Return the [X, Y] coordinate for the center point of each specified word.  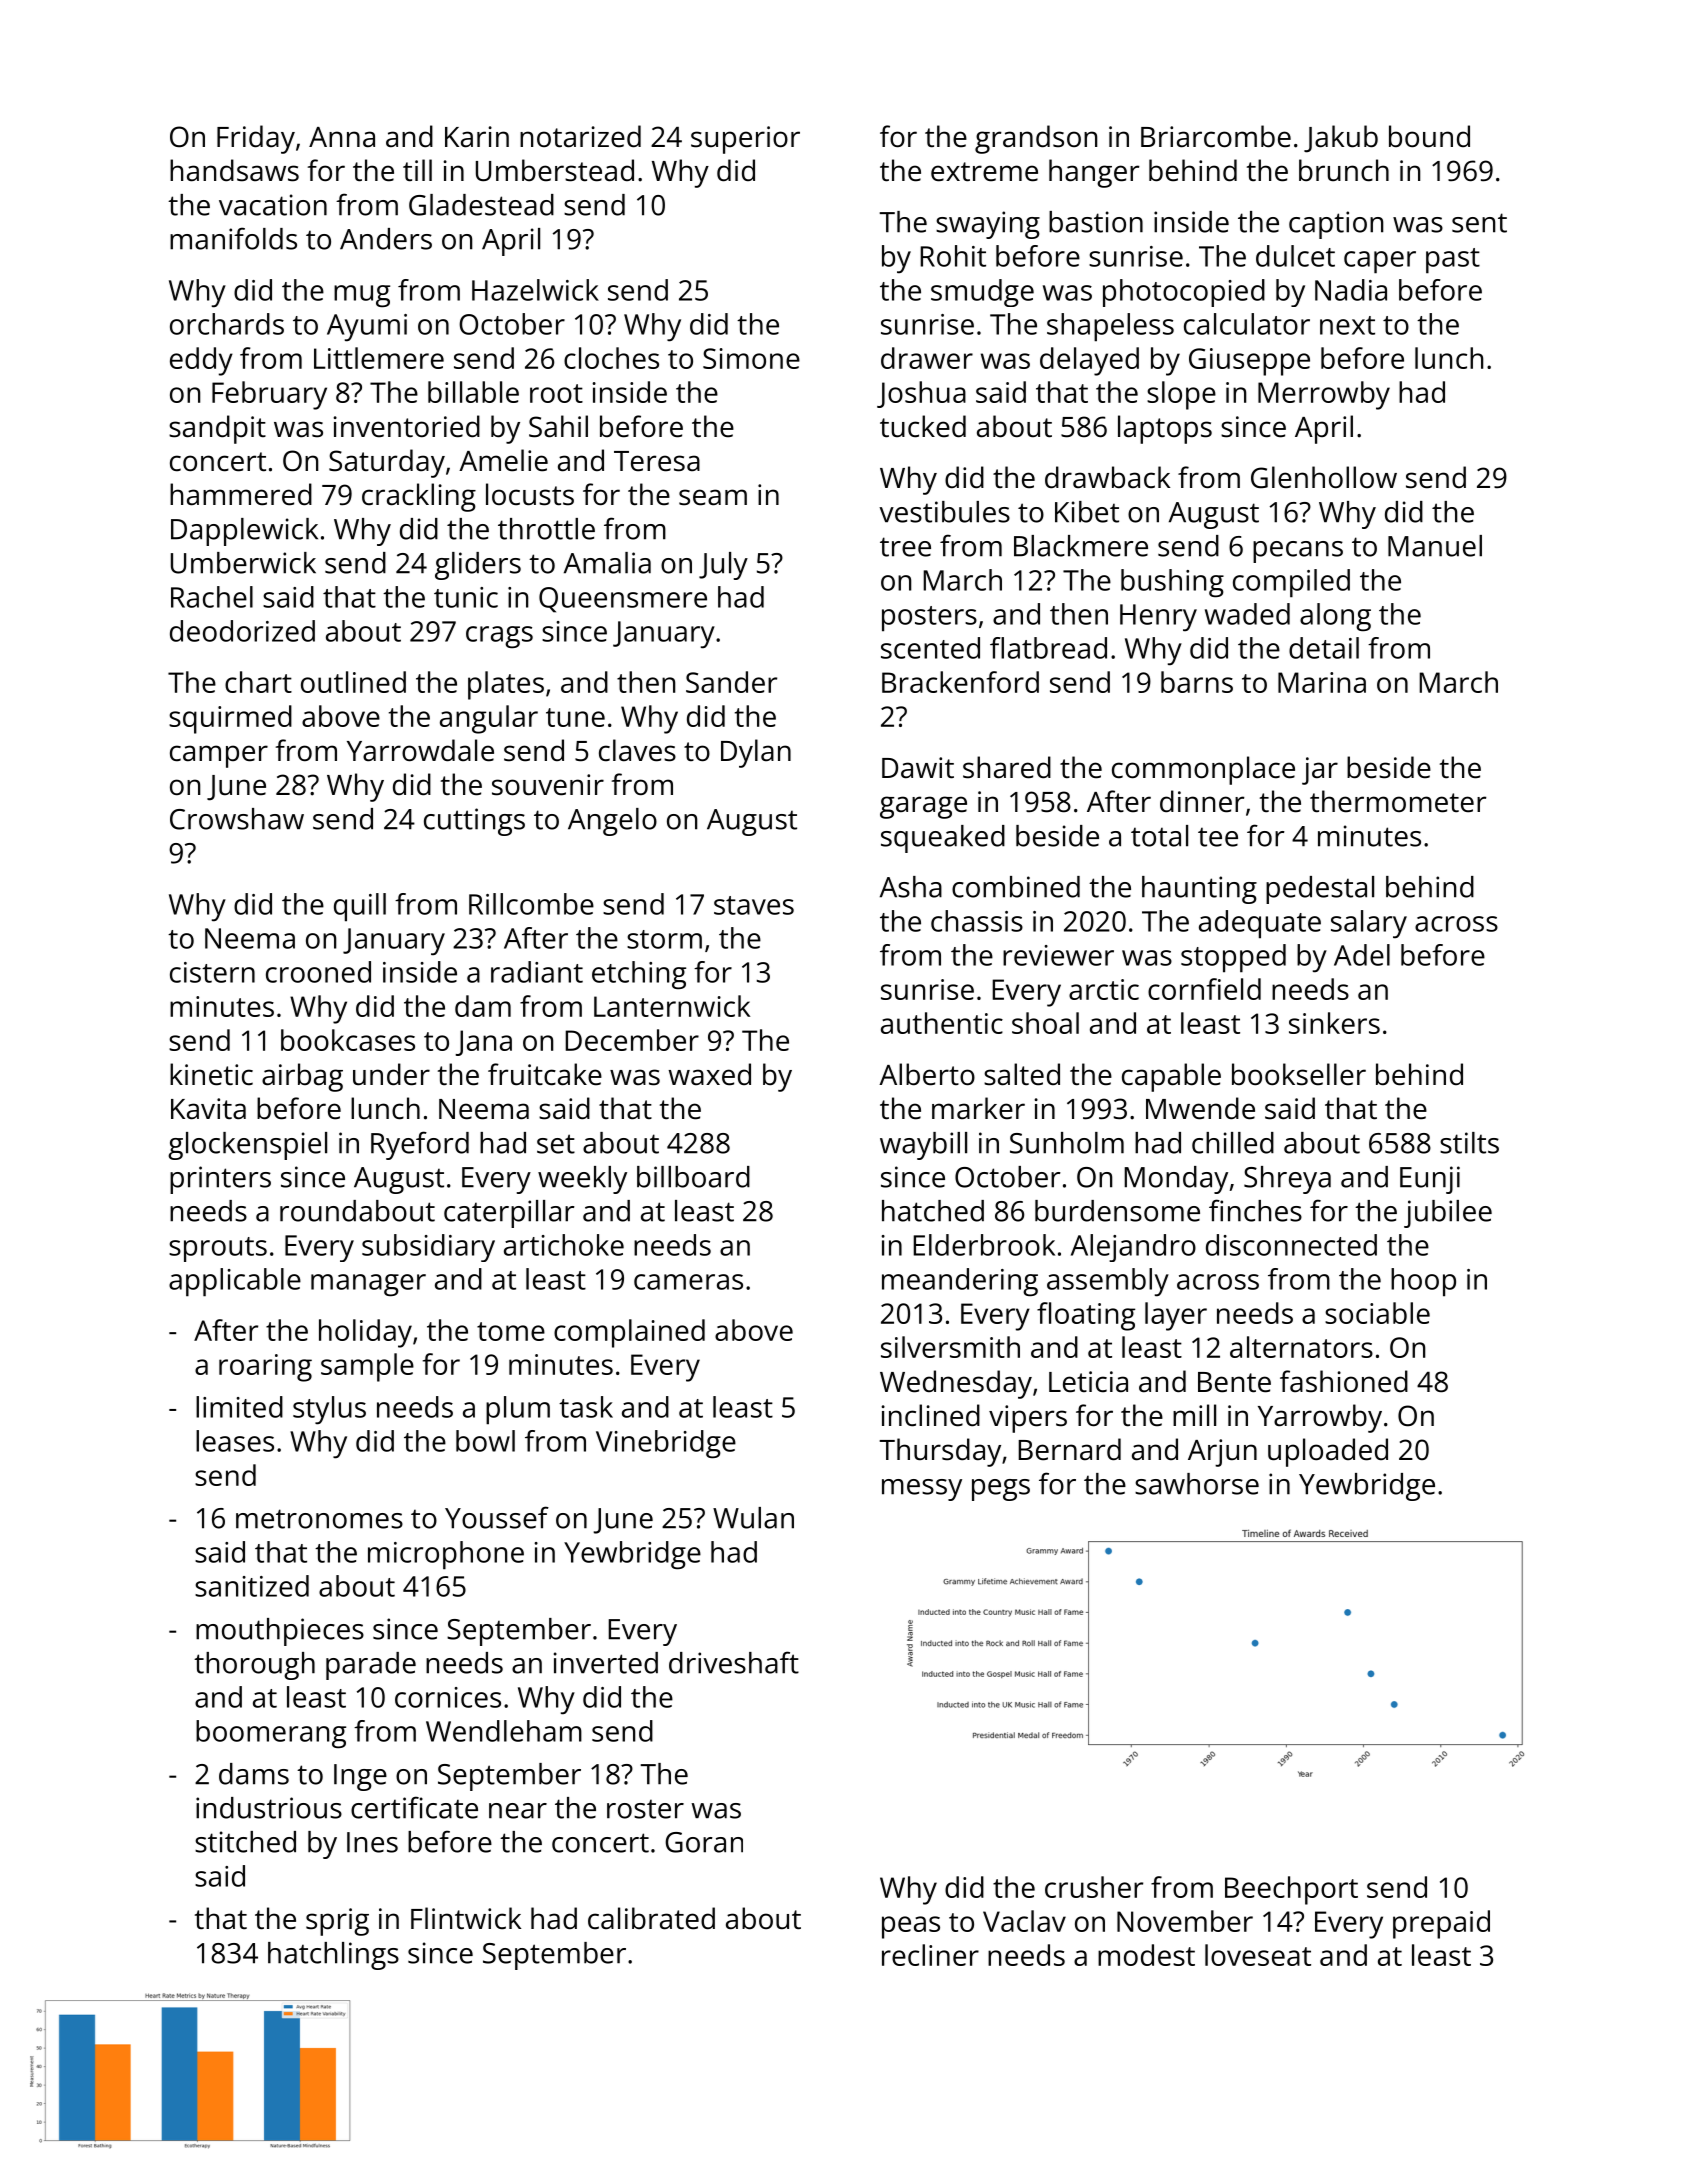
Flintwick [466, 1918]
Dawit [918, 768]
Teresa [657, 461]
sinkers [1334, 1023]
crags [499, 637]
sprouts [218, 1249]
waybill [923, 1146]
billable [473, 392]
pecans [1298, 552]
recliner [930, 1955]
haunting [1199, 890]
